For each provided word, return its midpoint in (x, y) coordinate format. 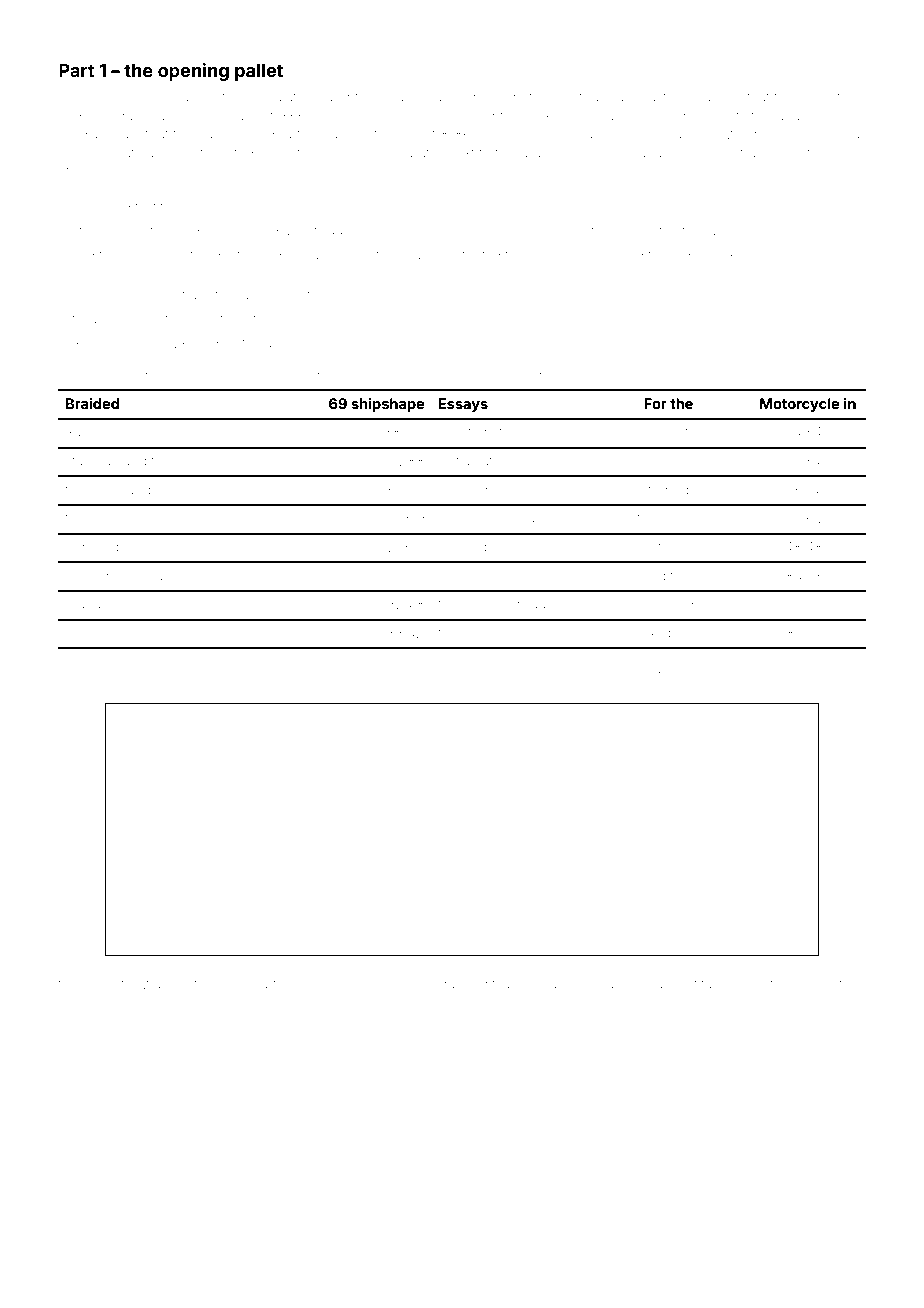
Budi (95, 133)
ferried (668, 489)
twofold (282, 674)
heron (487, 490)
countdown (773, 675)
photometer (572, 232)
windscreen (763, 133)
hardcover (427, 675)
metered (200, 984)
